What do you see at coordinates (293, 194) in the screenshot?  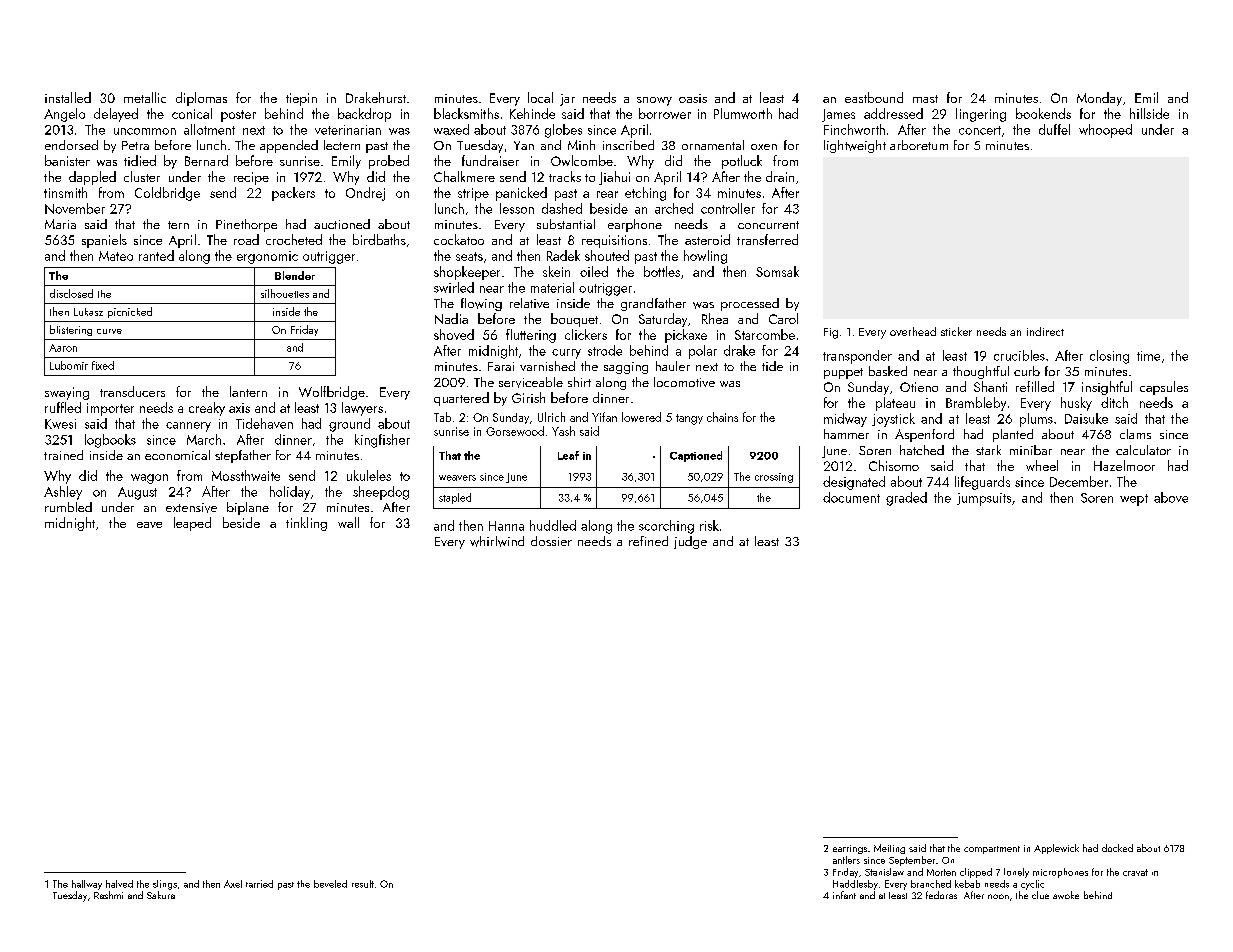 I see `packers` at bounding box center [293, 194].
